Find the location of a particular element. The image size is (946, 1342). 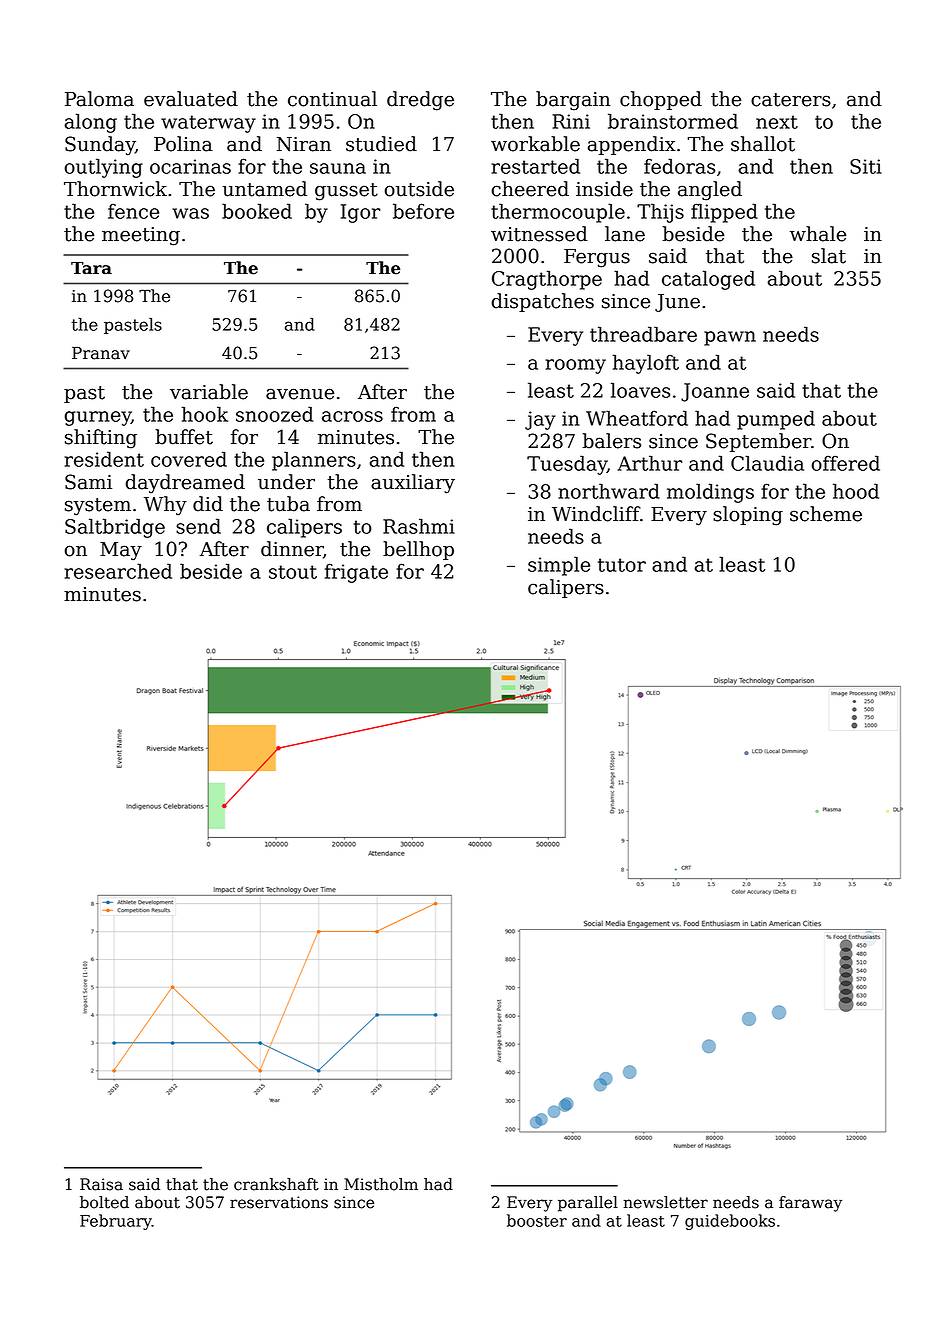

Niran is located at coordinates (304, 144).
